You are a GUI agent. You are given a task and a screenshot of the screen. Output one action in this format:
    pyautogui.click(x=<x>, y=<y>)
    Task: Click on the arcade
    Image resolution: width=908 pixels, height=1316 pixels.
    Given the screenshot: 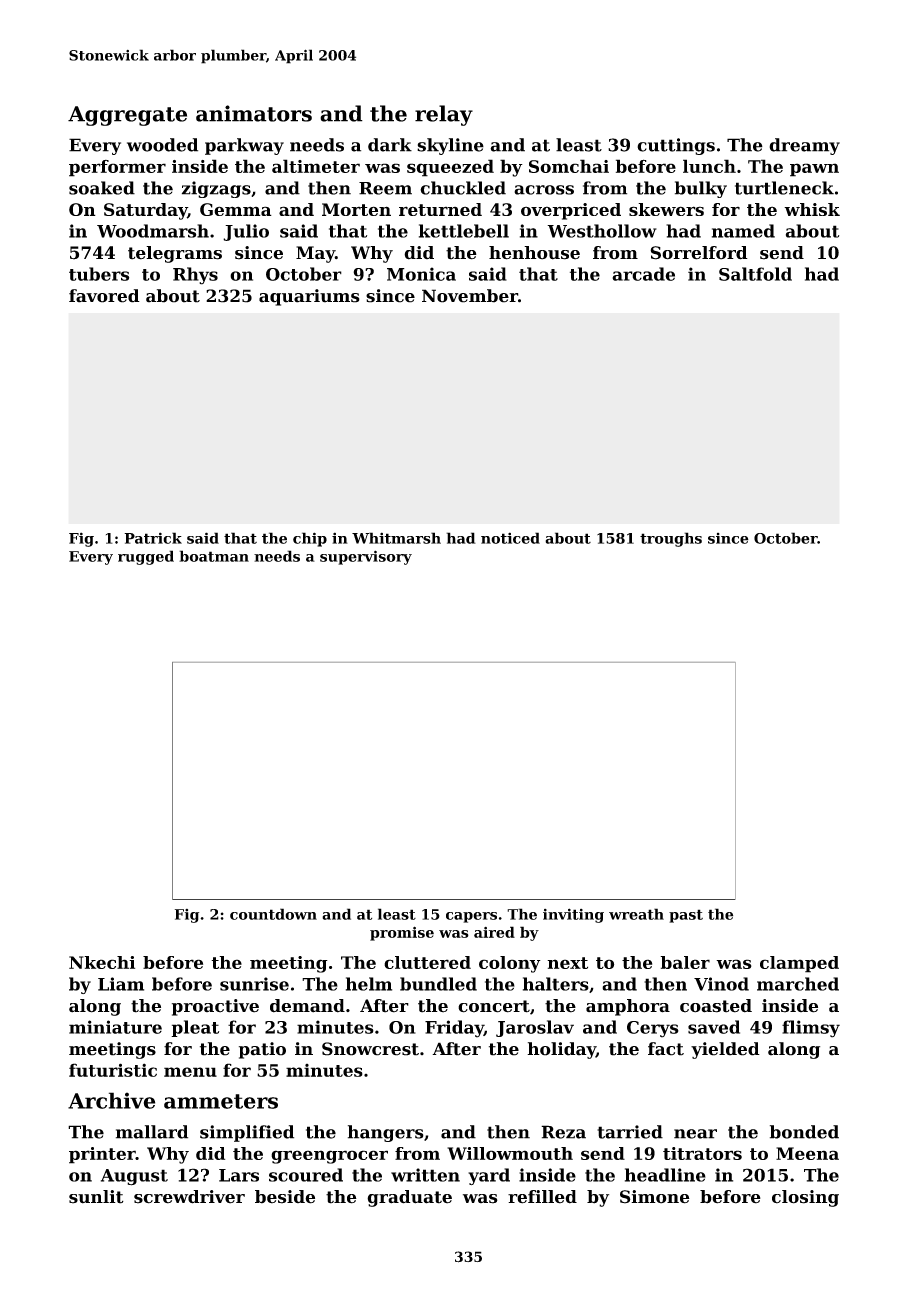 What is the action you would take?
    pyautogui.click(x=643, y=274)
